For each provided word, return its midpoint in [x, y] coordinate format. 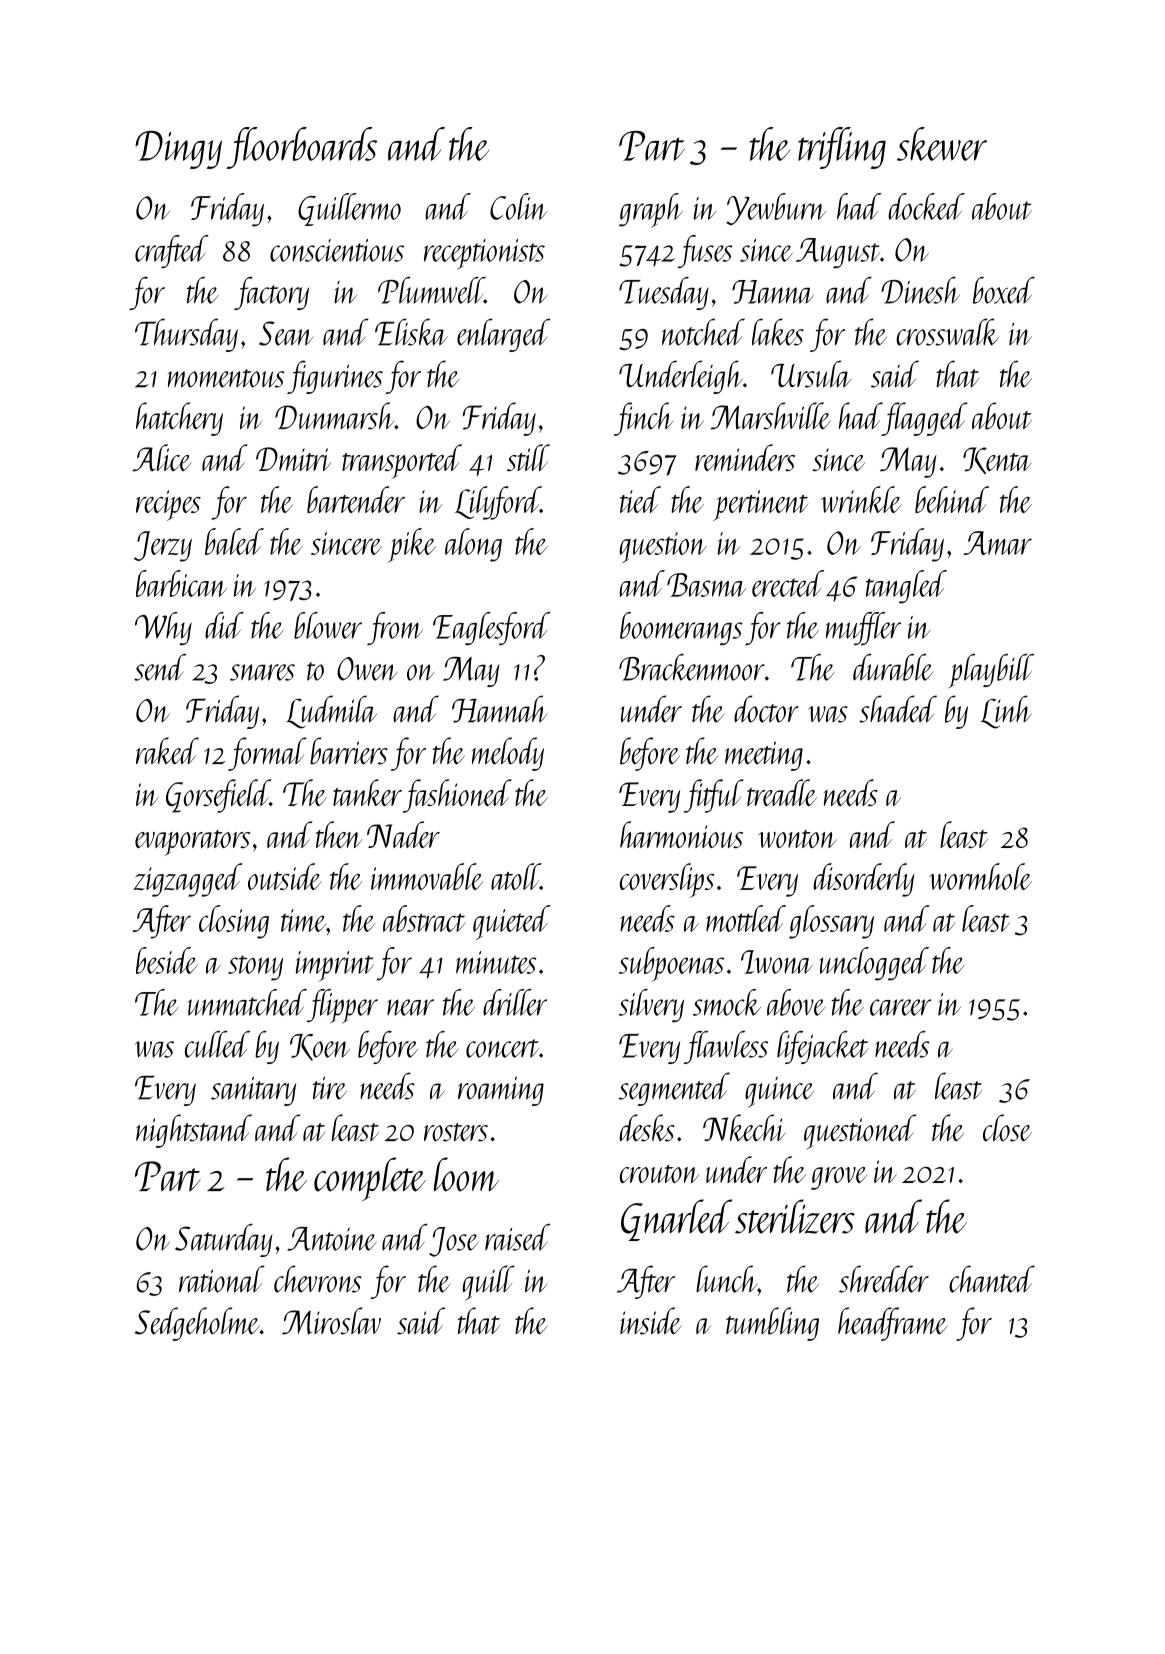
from [395, 628]
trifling [842, 148]
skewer [942, 144]
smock [727, 1002]
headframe [893, 1324]
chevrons [318, 1279]
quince [779, 1092]
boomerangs [681, 628]
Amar [998, 543]
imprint [335, 966]
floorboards [301, 148]
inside [651, 1321]
